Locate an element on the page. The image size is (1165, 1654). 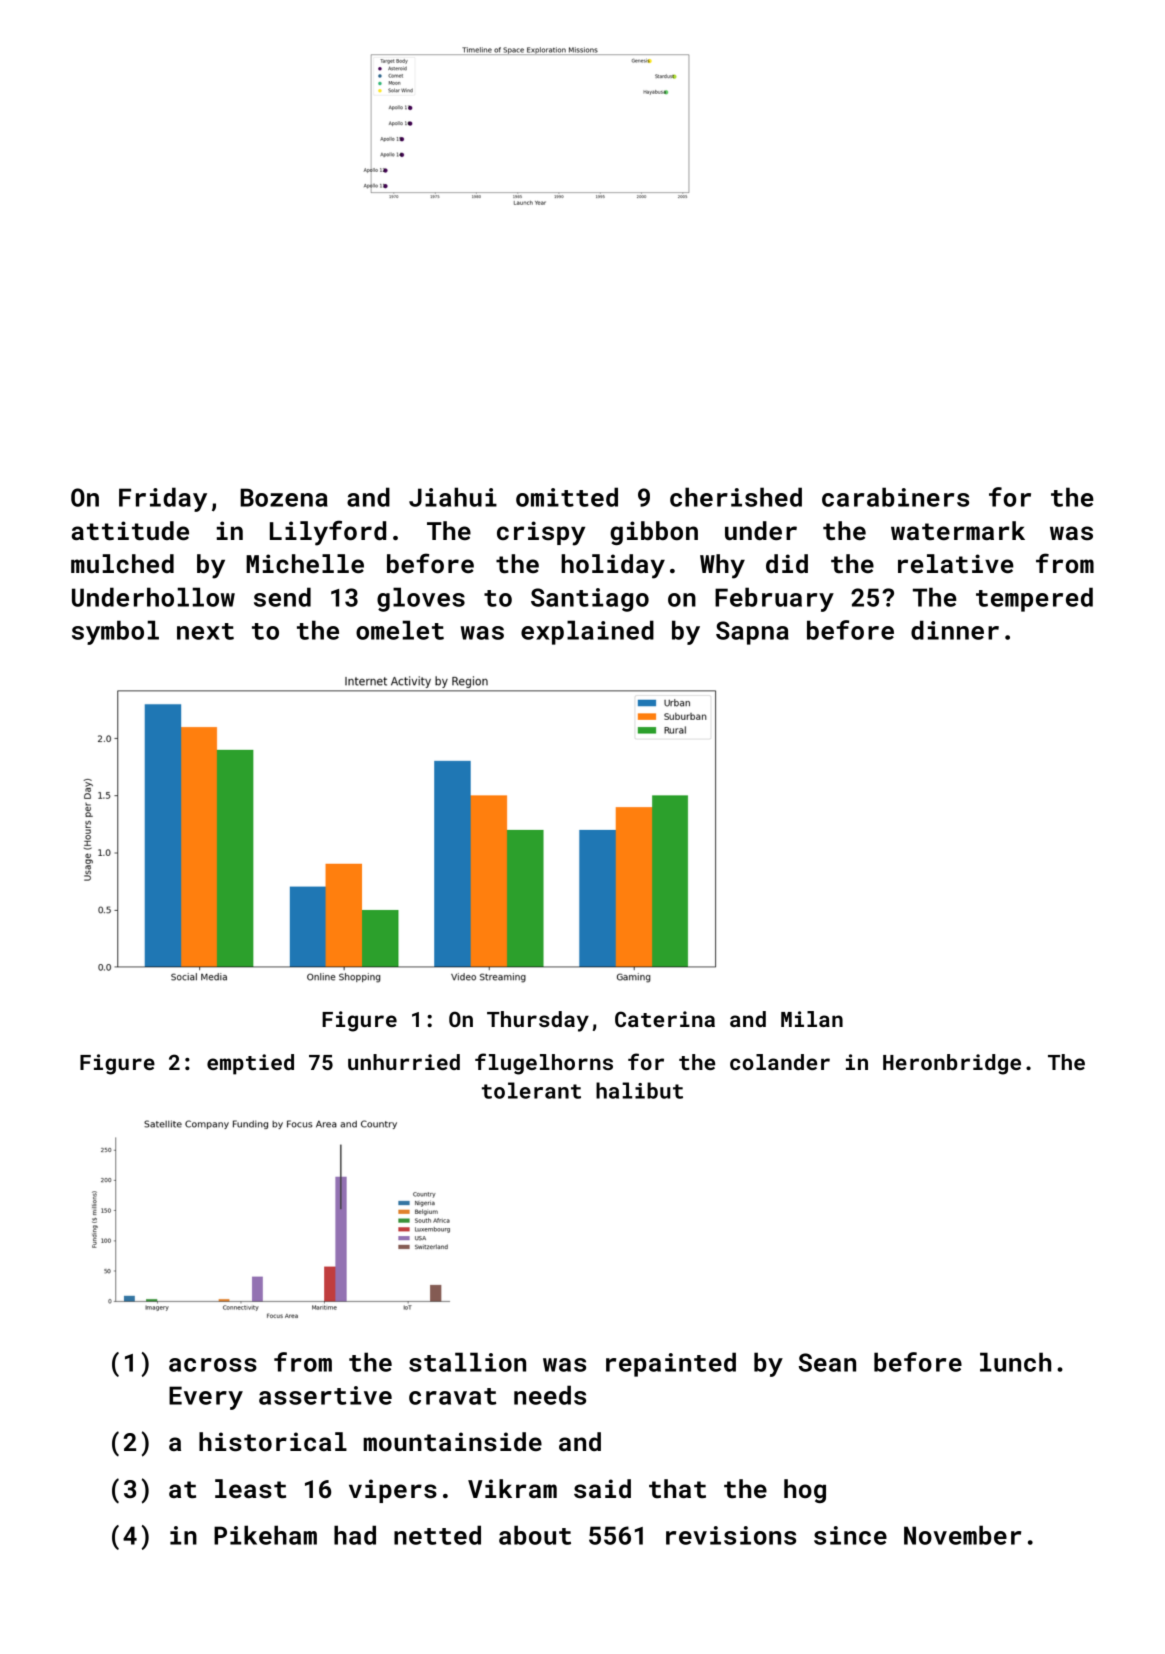
Pikeham is located at coordinates (265, 1535).
